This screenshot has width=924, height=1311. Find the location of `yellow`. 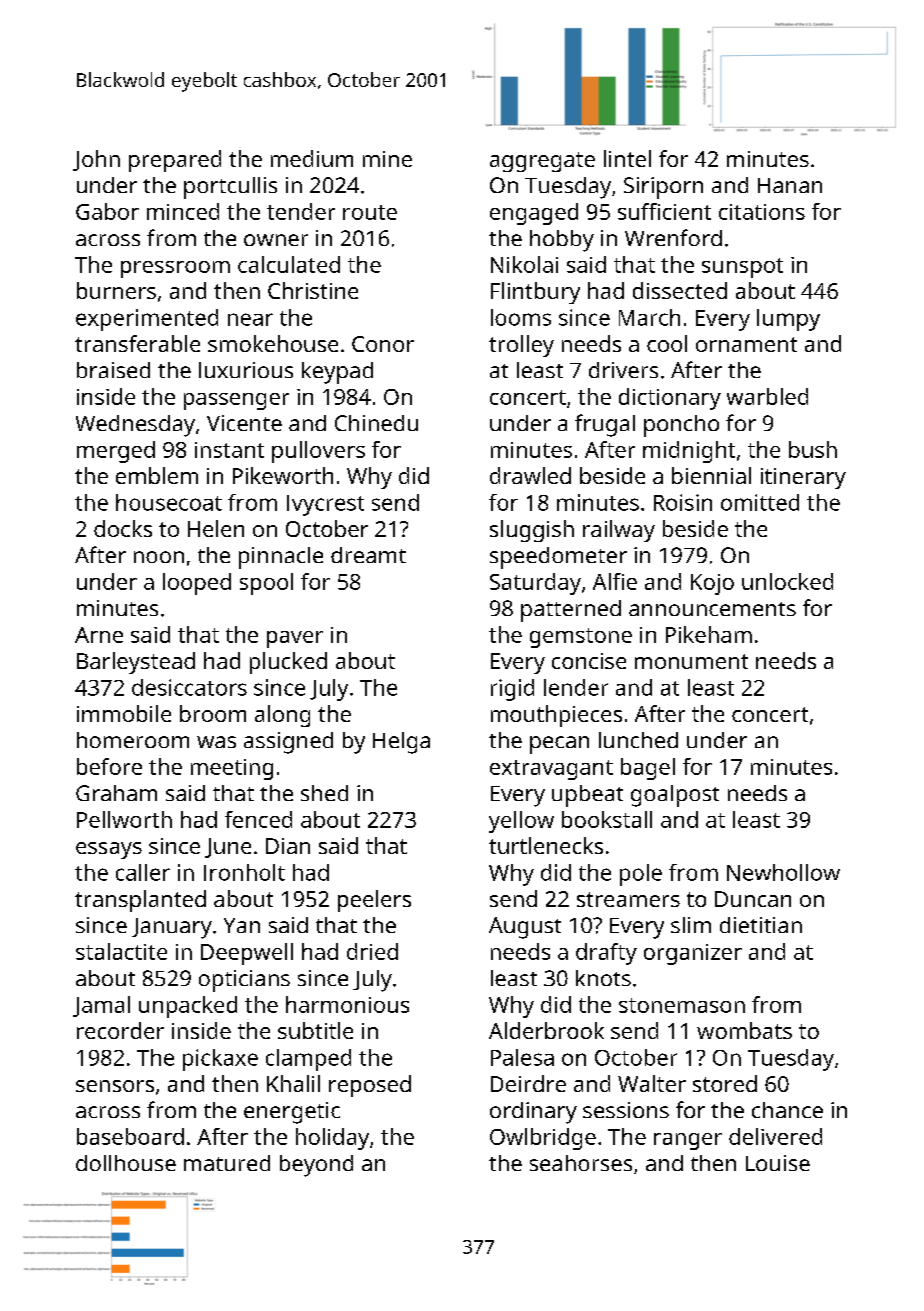

yellow is located at coordinates (521, 822).
